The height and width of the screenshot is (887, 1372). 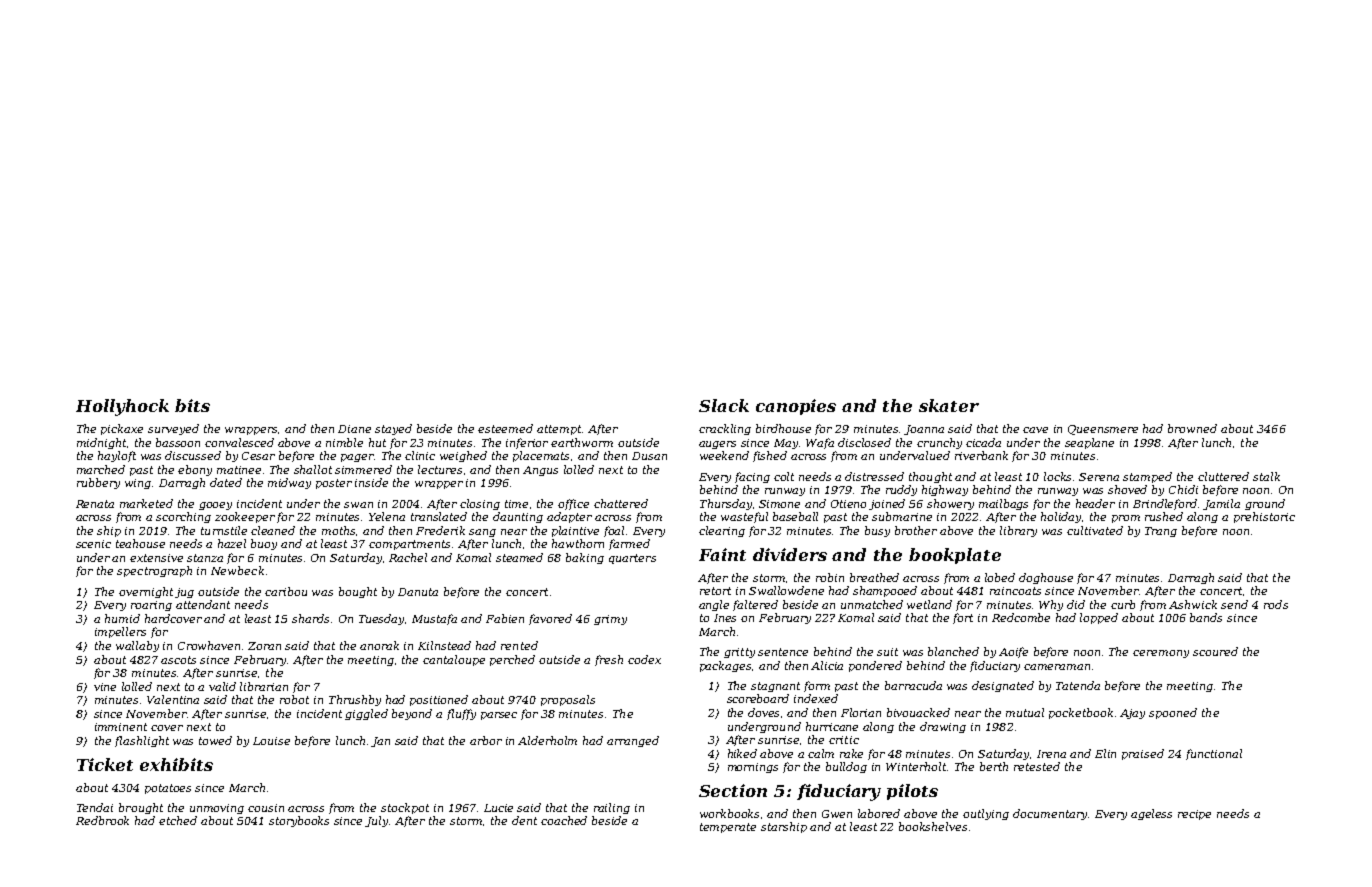 I want to click on Tendai, so click(x=95, y=807).
